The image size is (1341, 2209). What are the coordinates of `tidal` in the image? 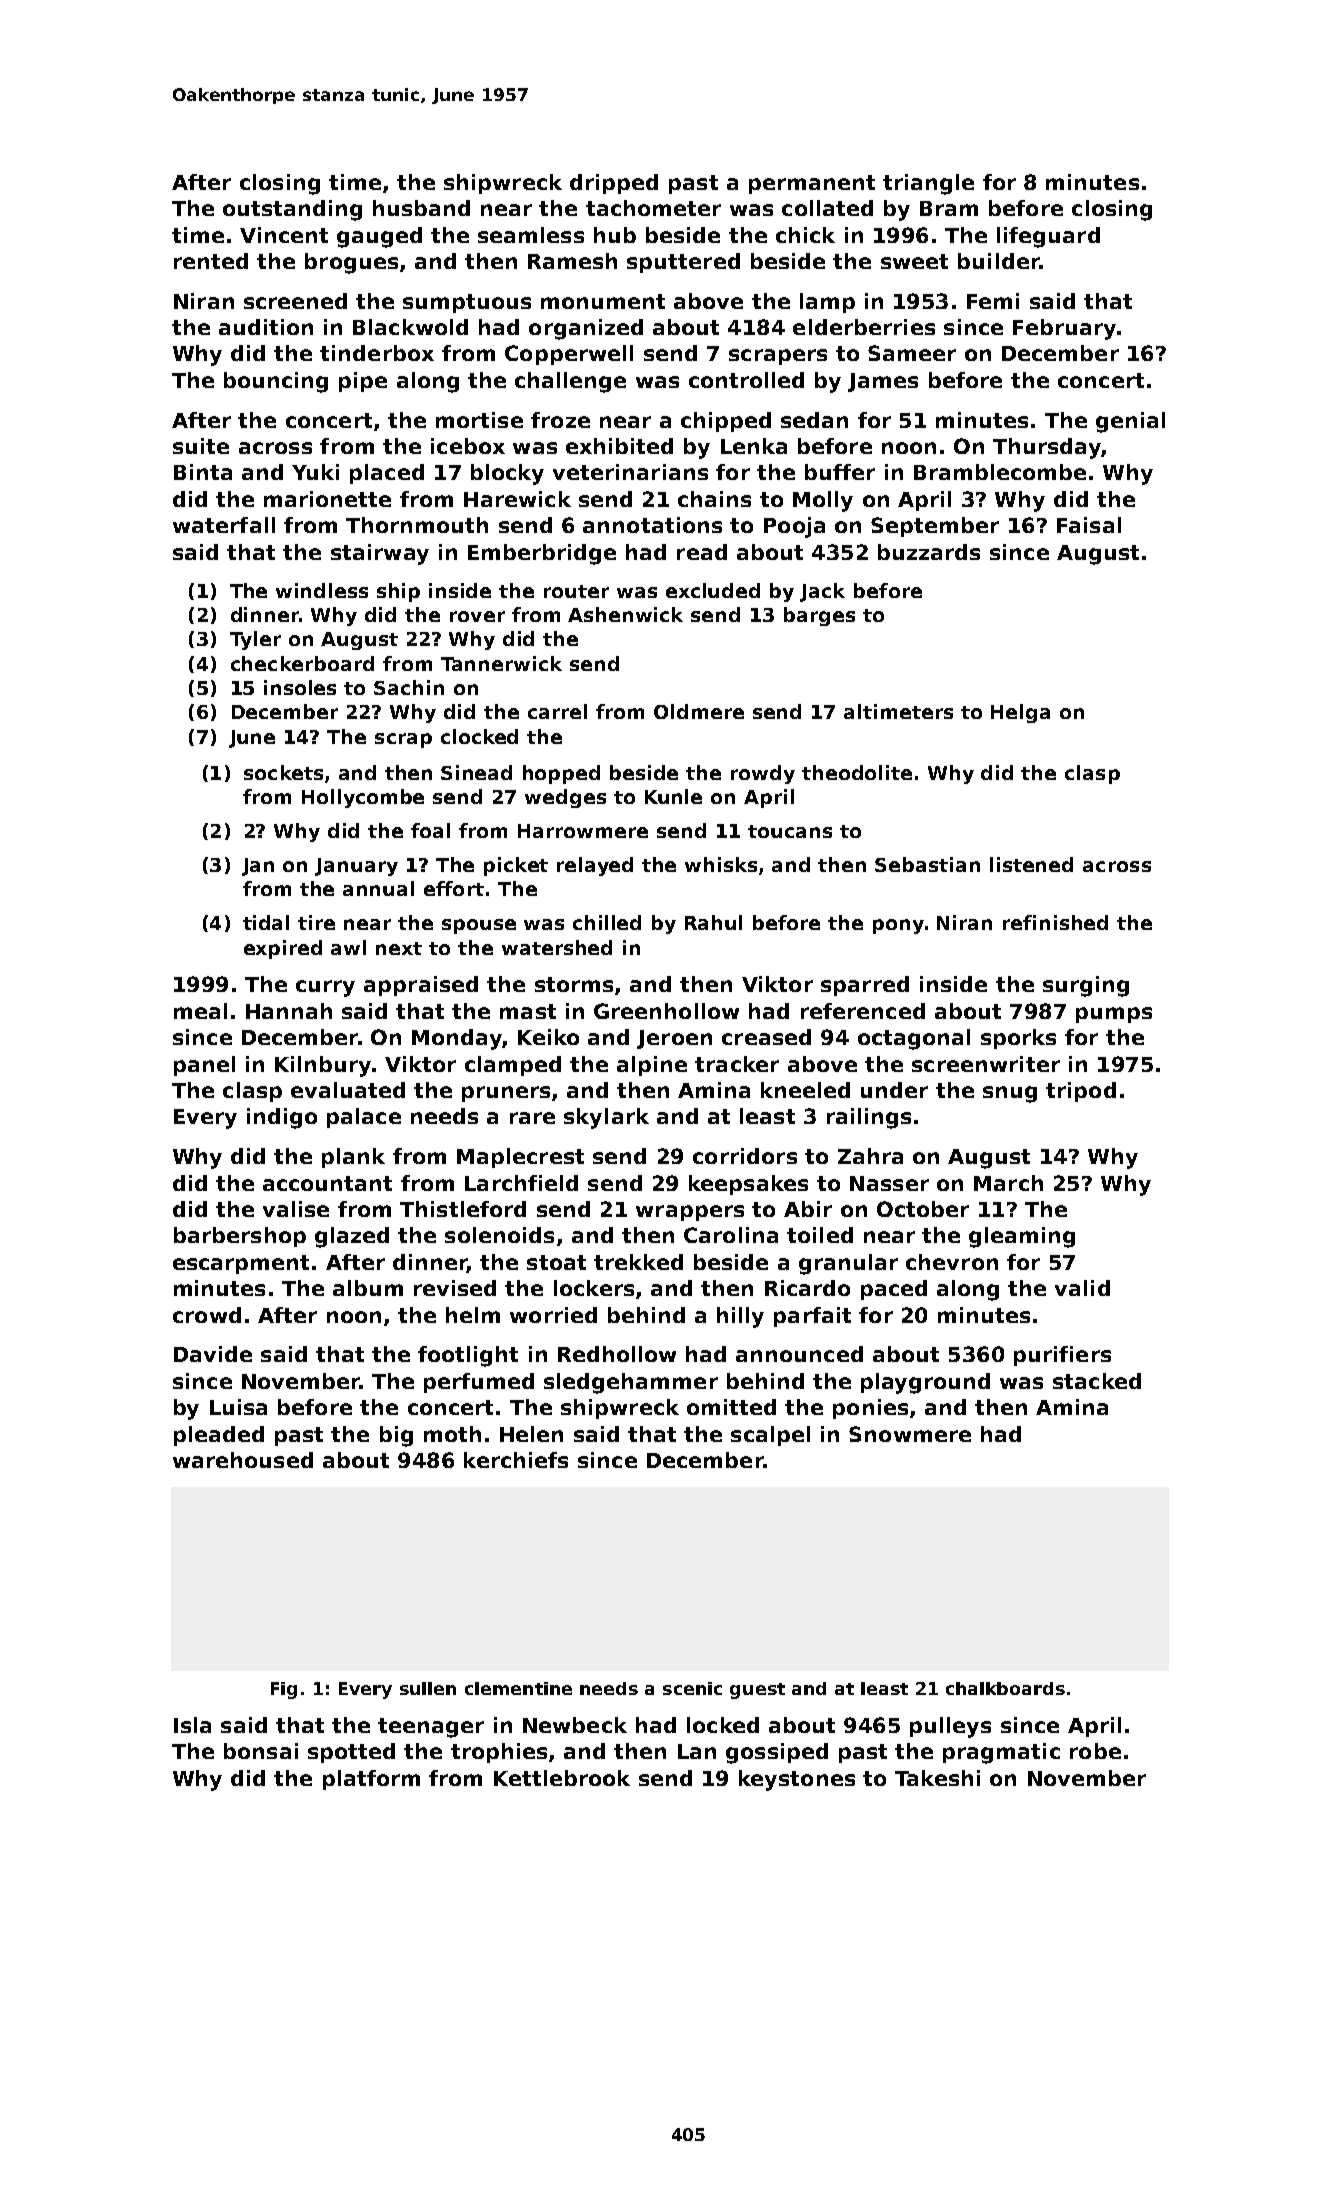 It's located at (266, 922).
